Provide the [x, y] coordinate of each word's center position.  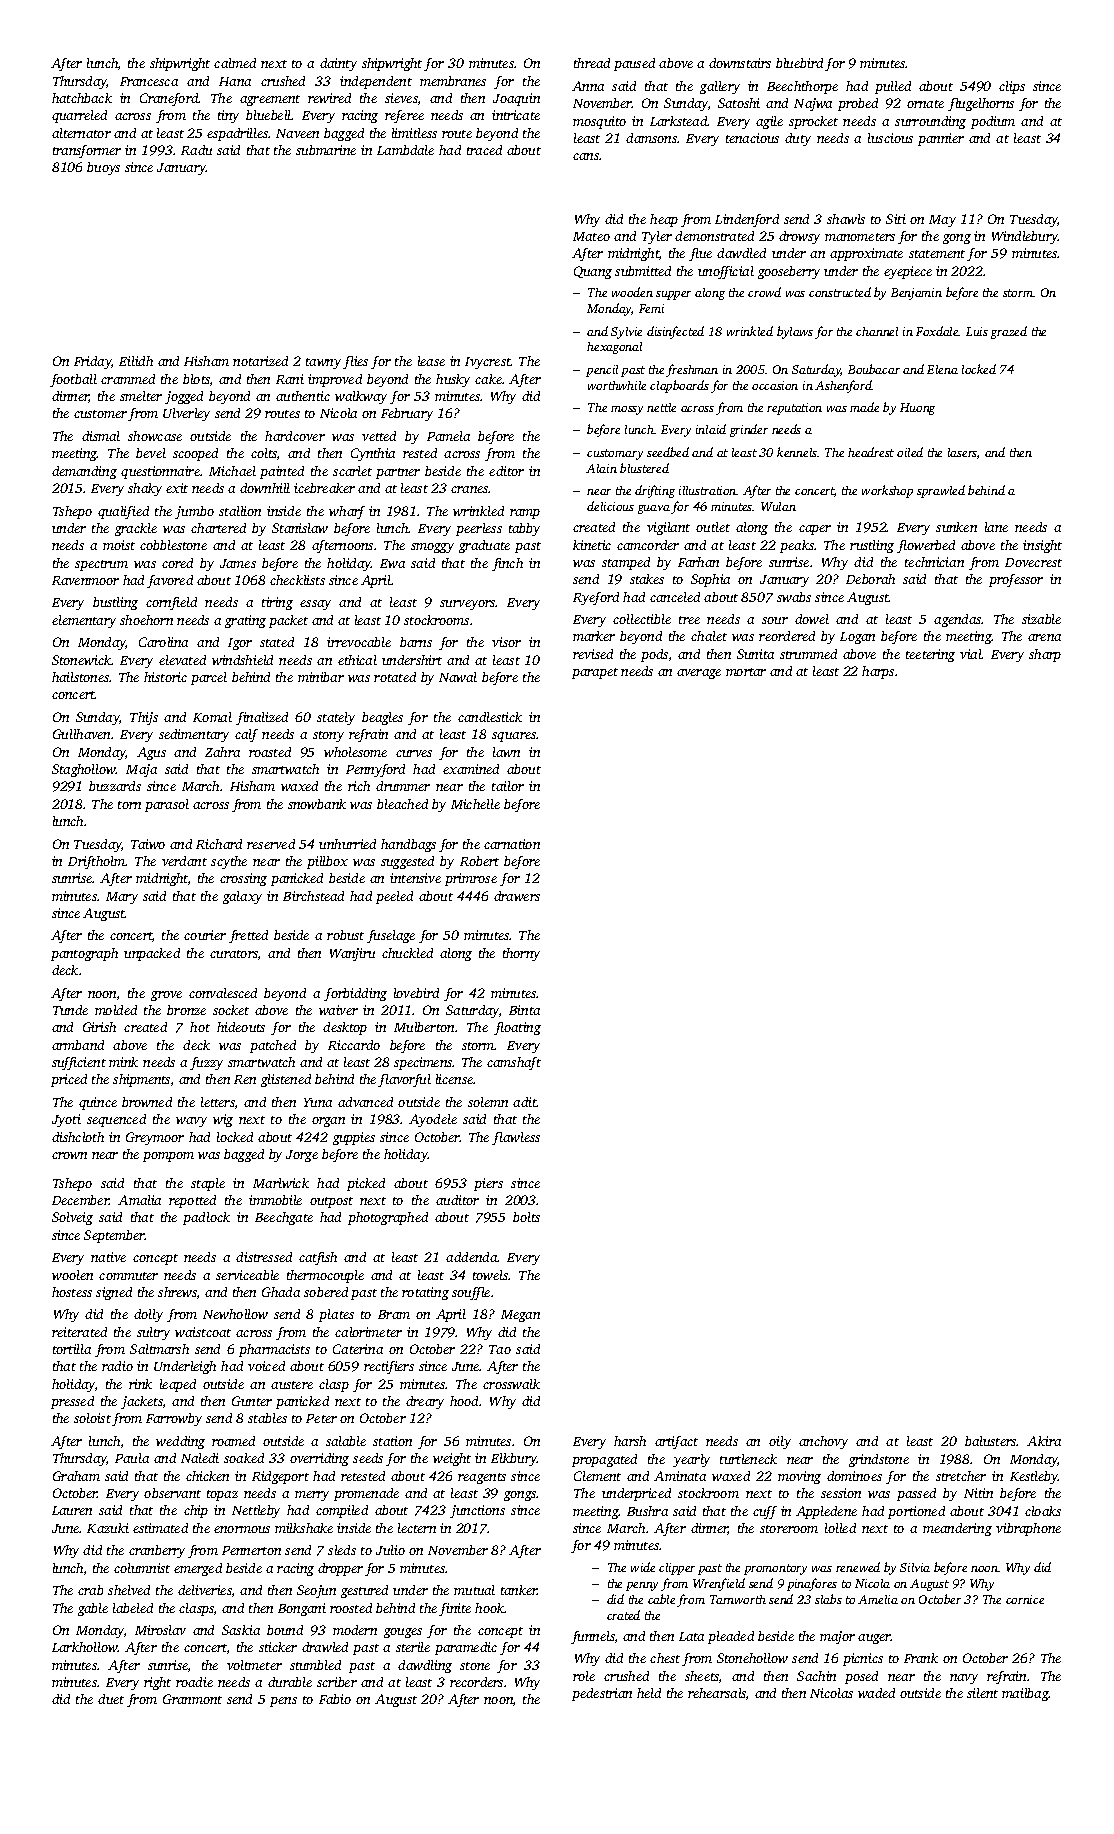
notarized [260, 361]
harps [878, 672]
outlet [713, 527]
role [584, 1676]
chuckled [407, 953]
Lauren [72, 1510]
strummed [808, 654]
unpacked [152, 954]
